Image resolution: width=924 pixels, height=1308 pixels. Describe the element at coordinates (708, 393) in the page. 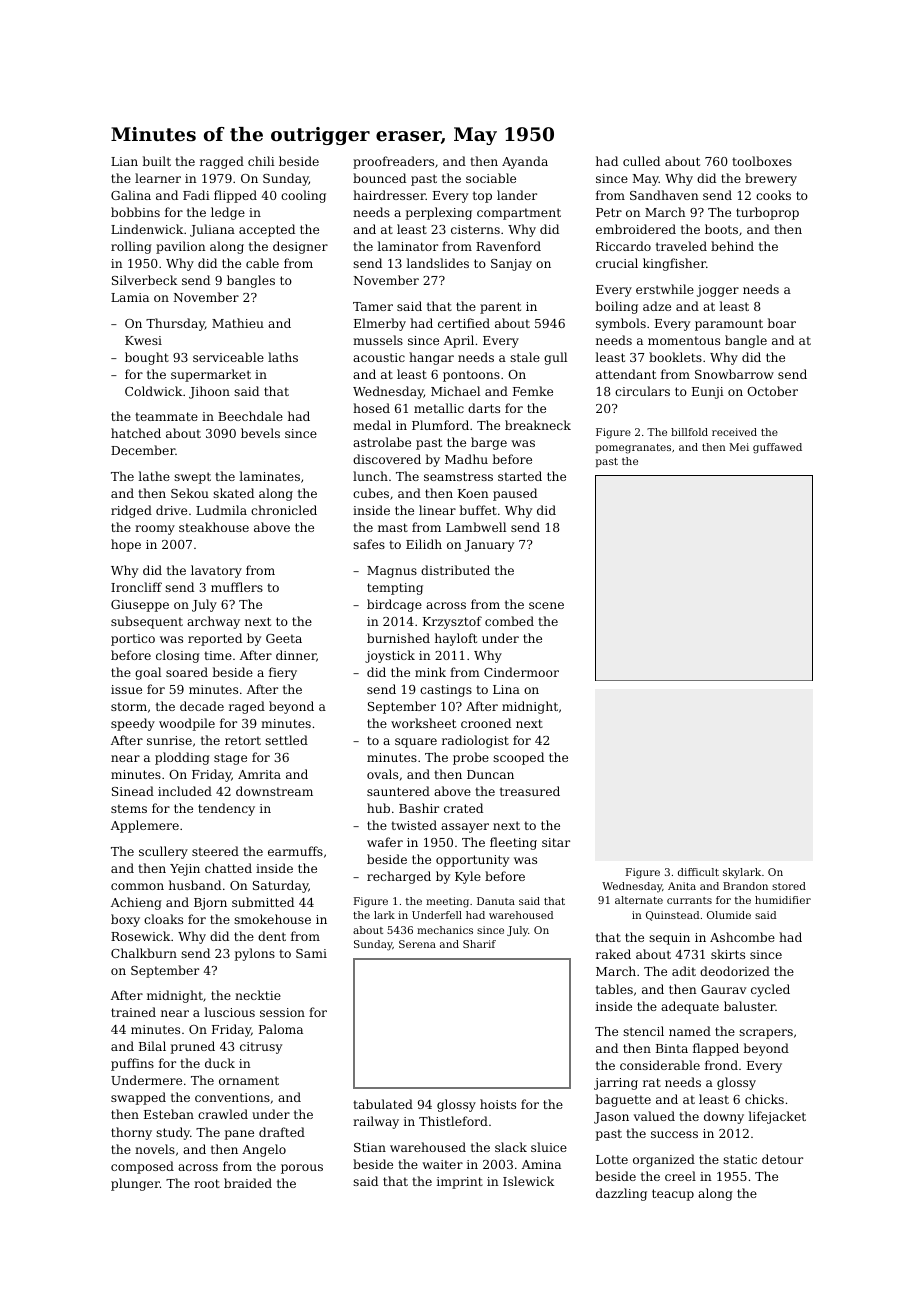

I see `Eunji` at that location.
